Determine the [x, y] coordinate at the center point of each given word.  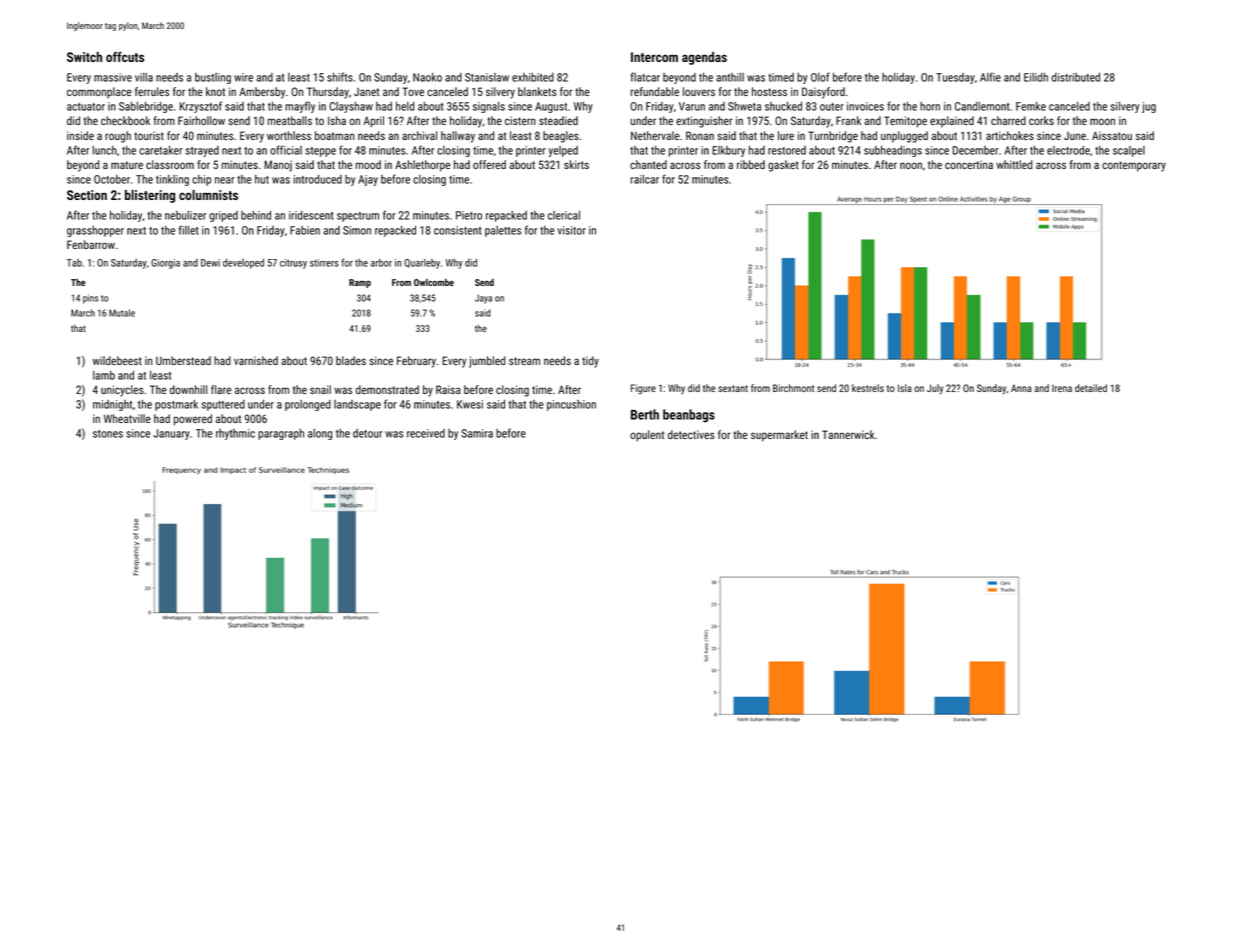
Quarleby [422, 264]
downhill [188, 389]
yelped [563, 151]
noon [911, 165]
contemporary [1134, 166]
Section [87, 195]
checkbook [125, 120]
